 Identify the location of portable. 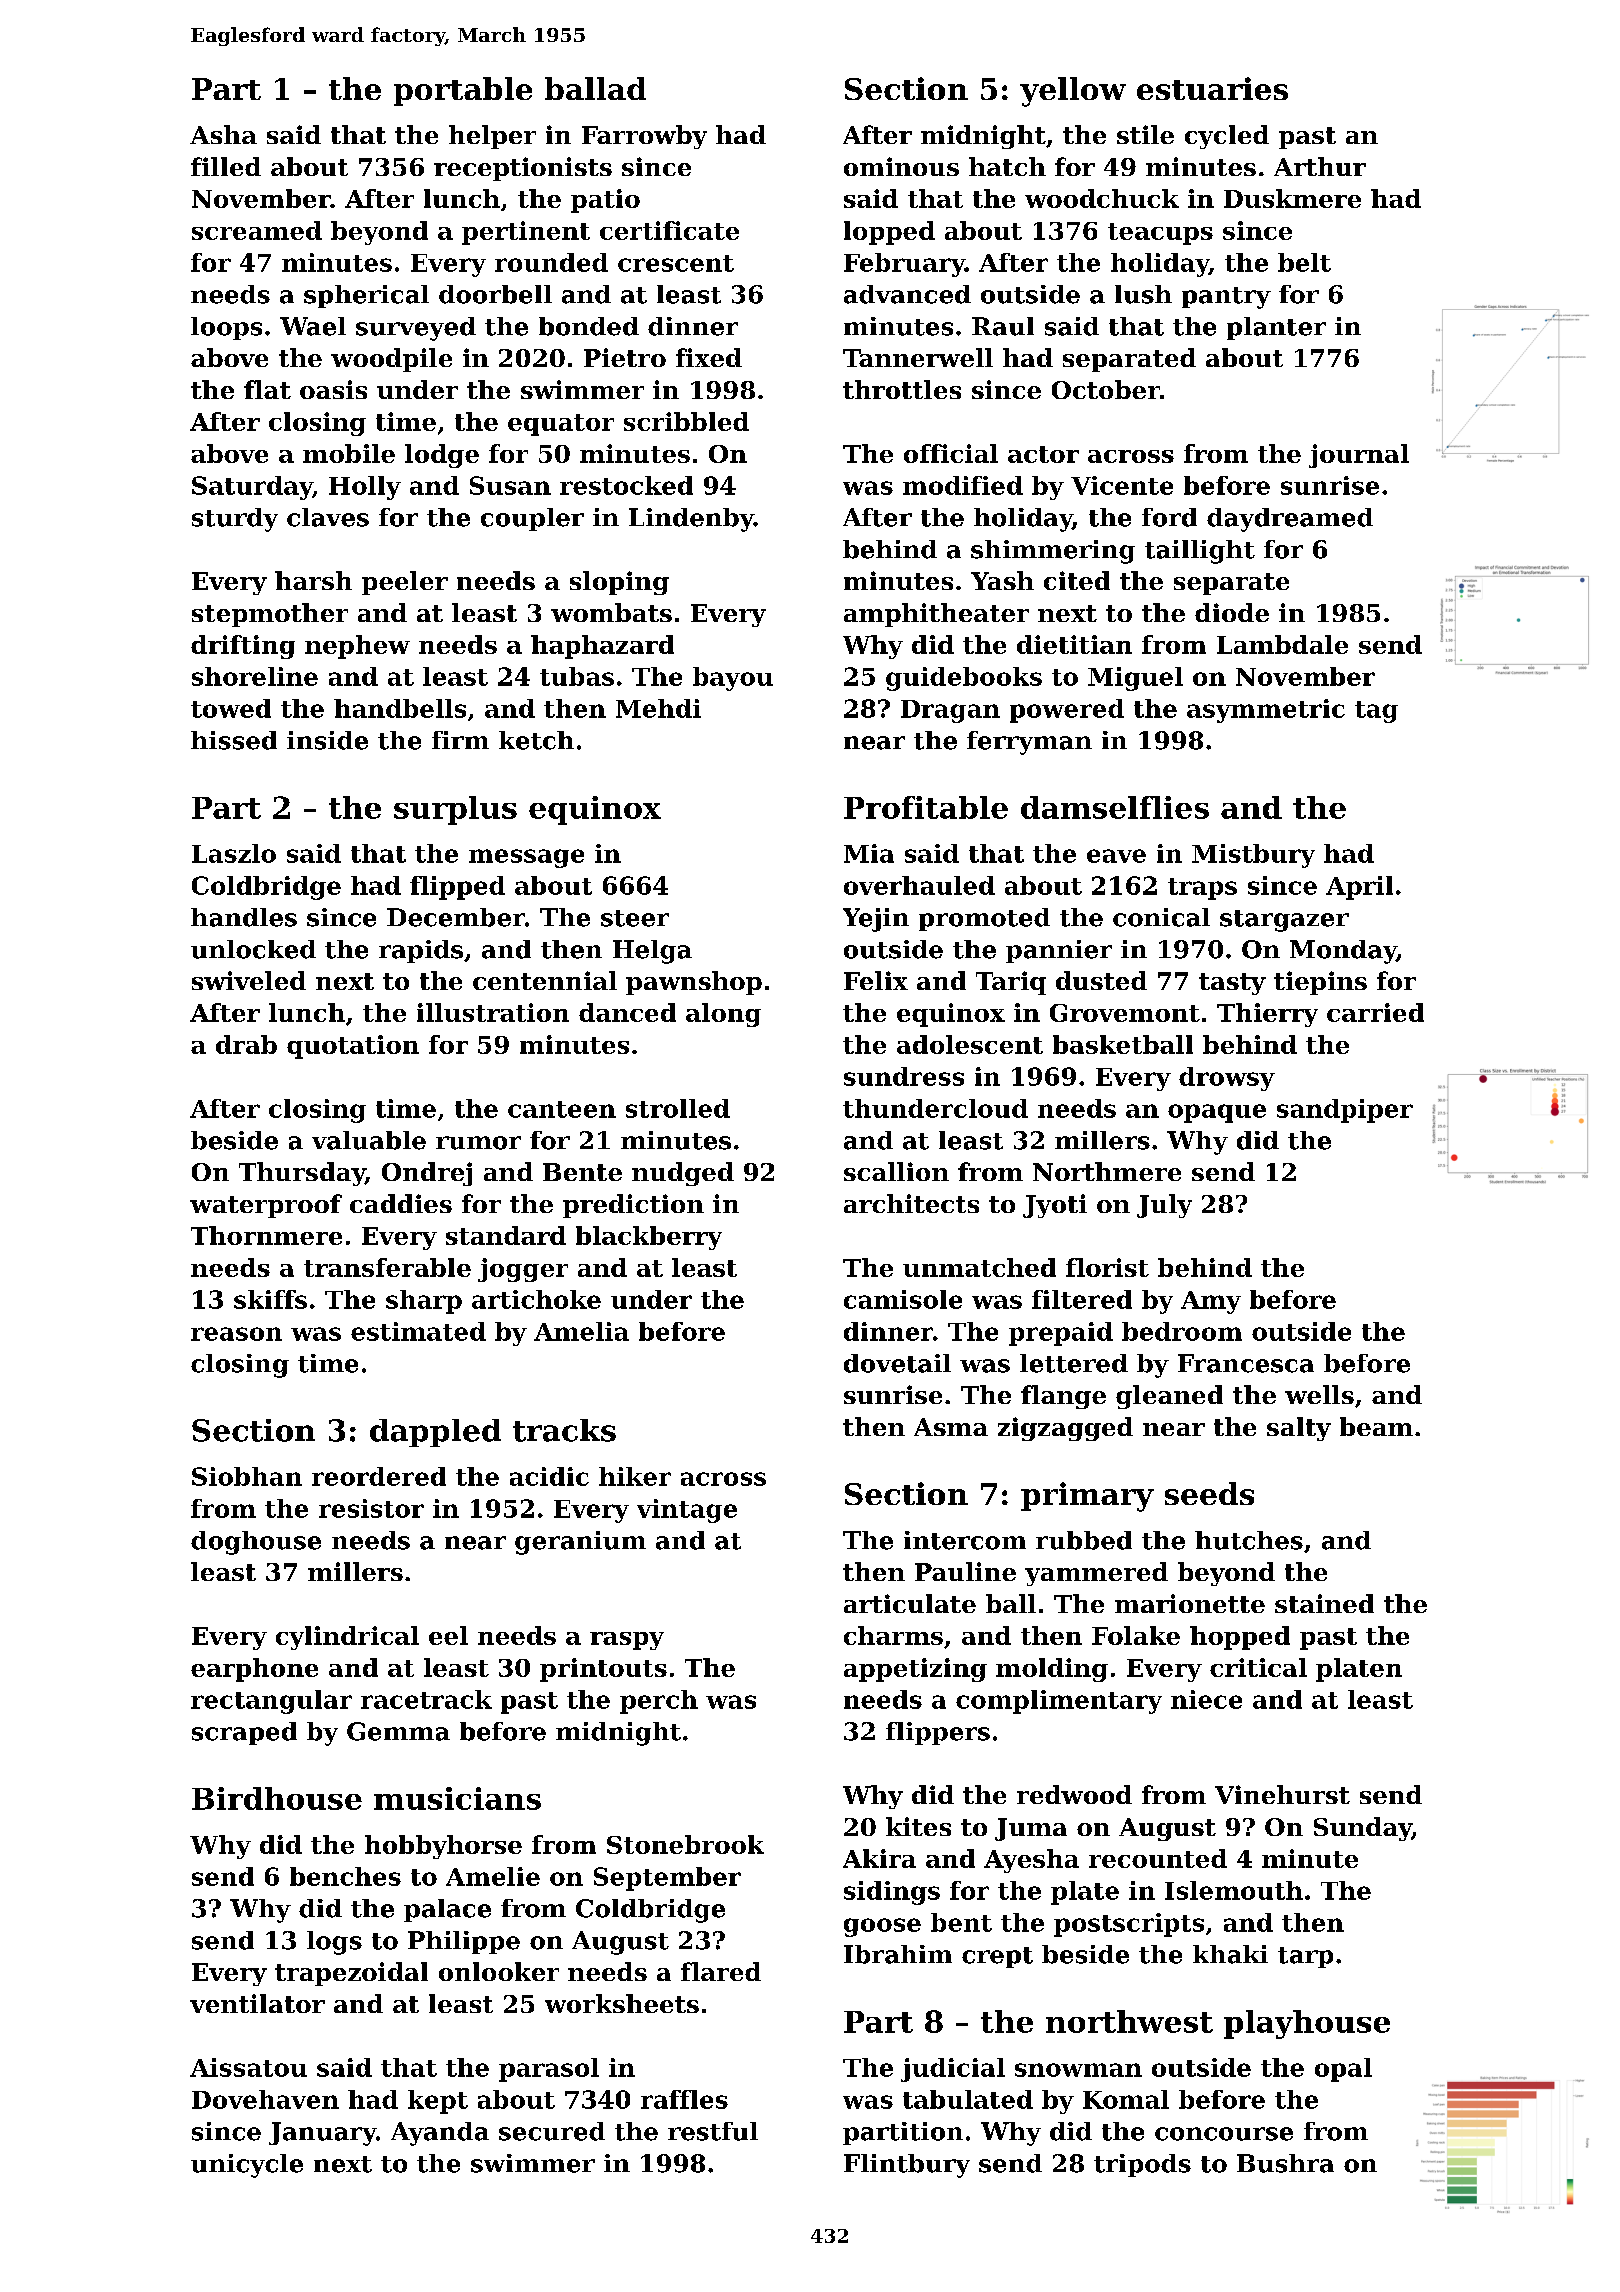
(463, 91).
